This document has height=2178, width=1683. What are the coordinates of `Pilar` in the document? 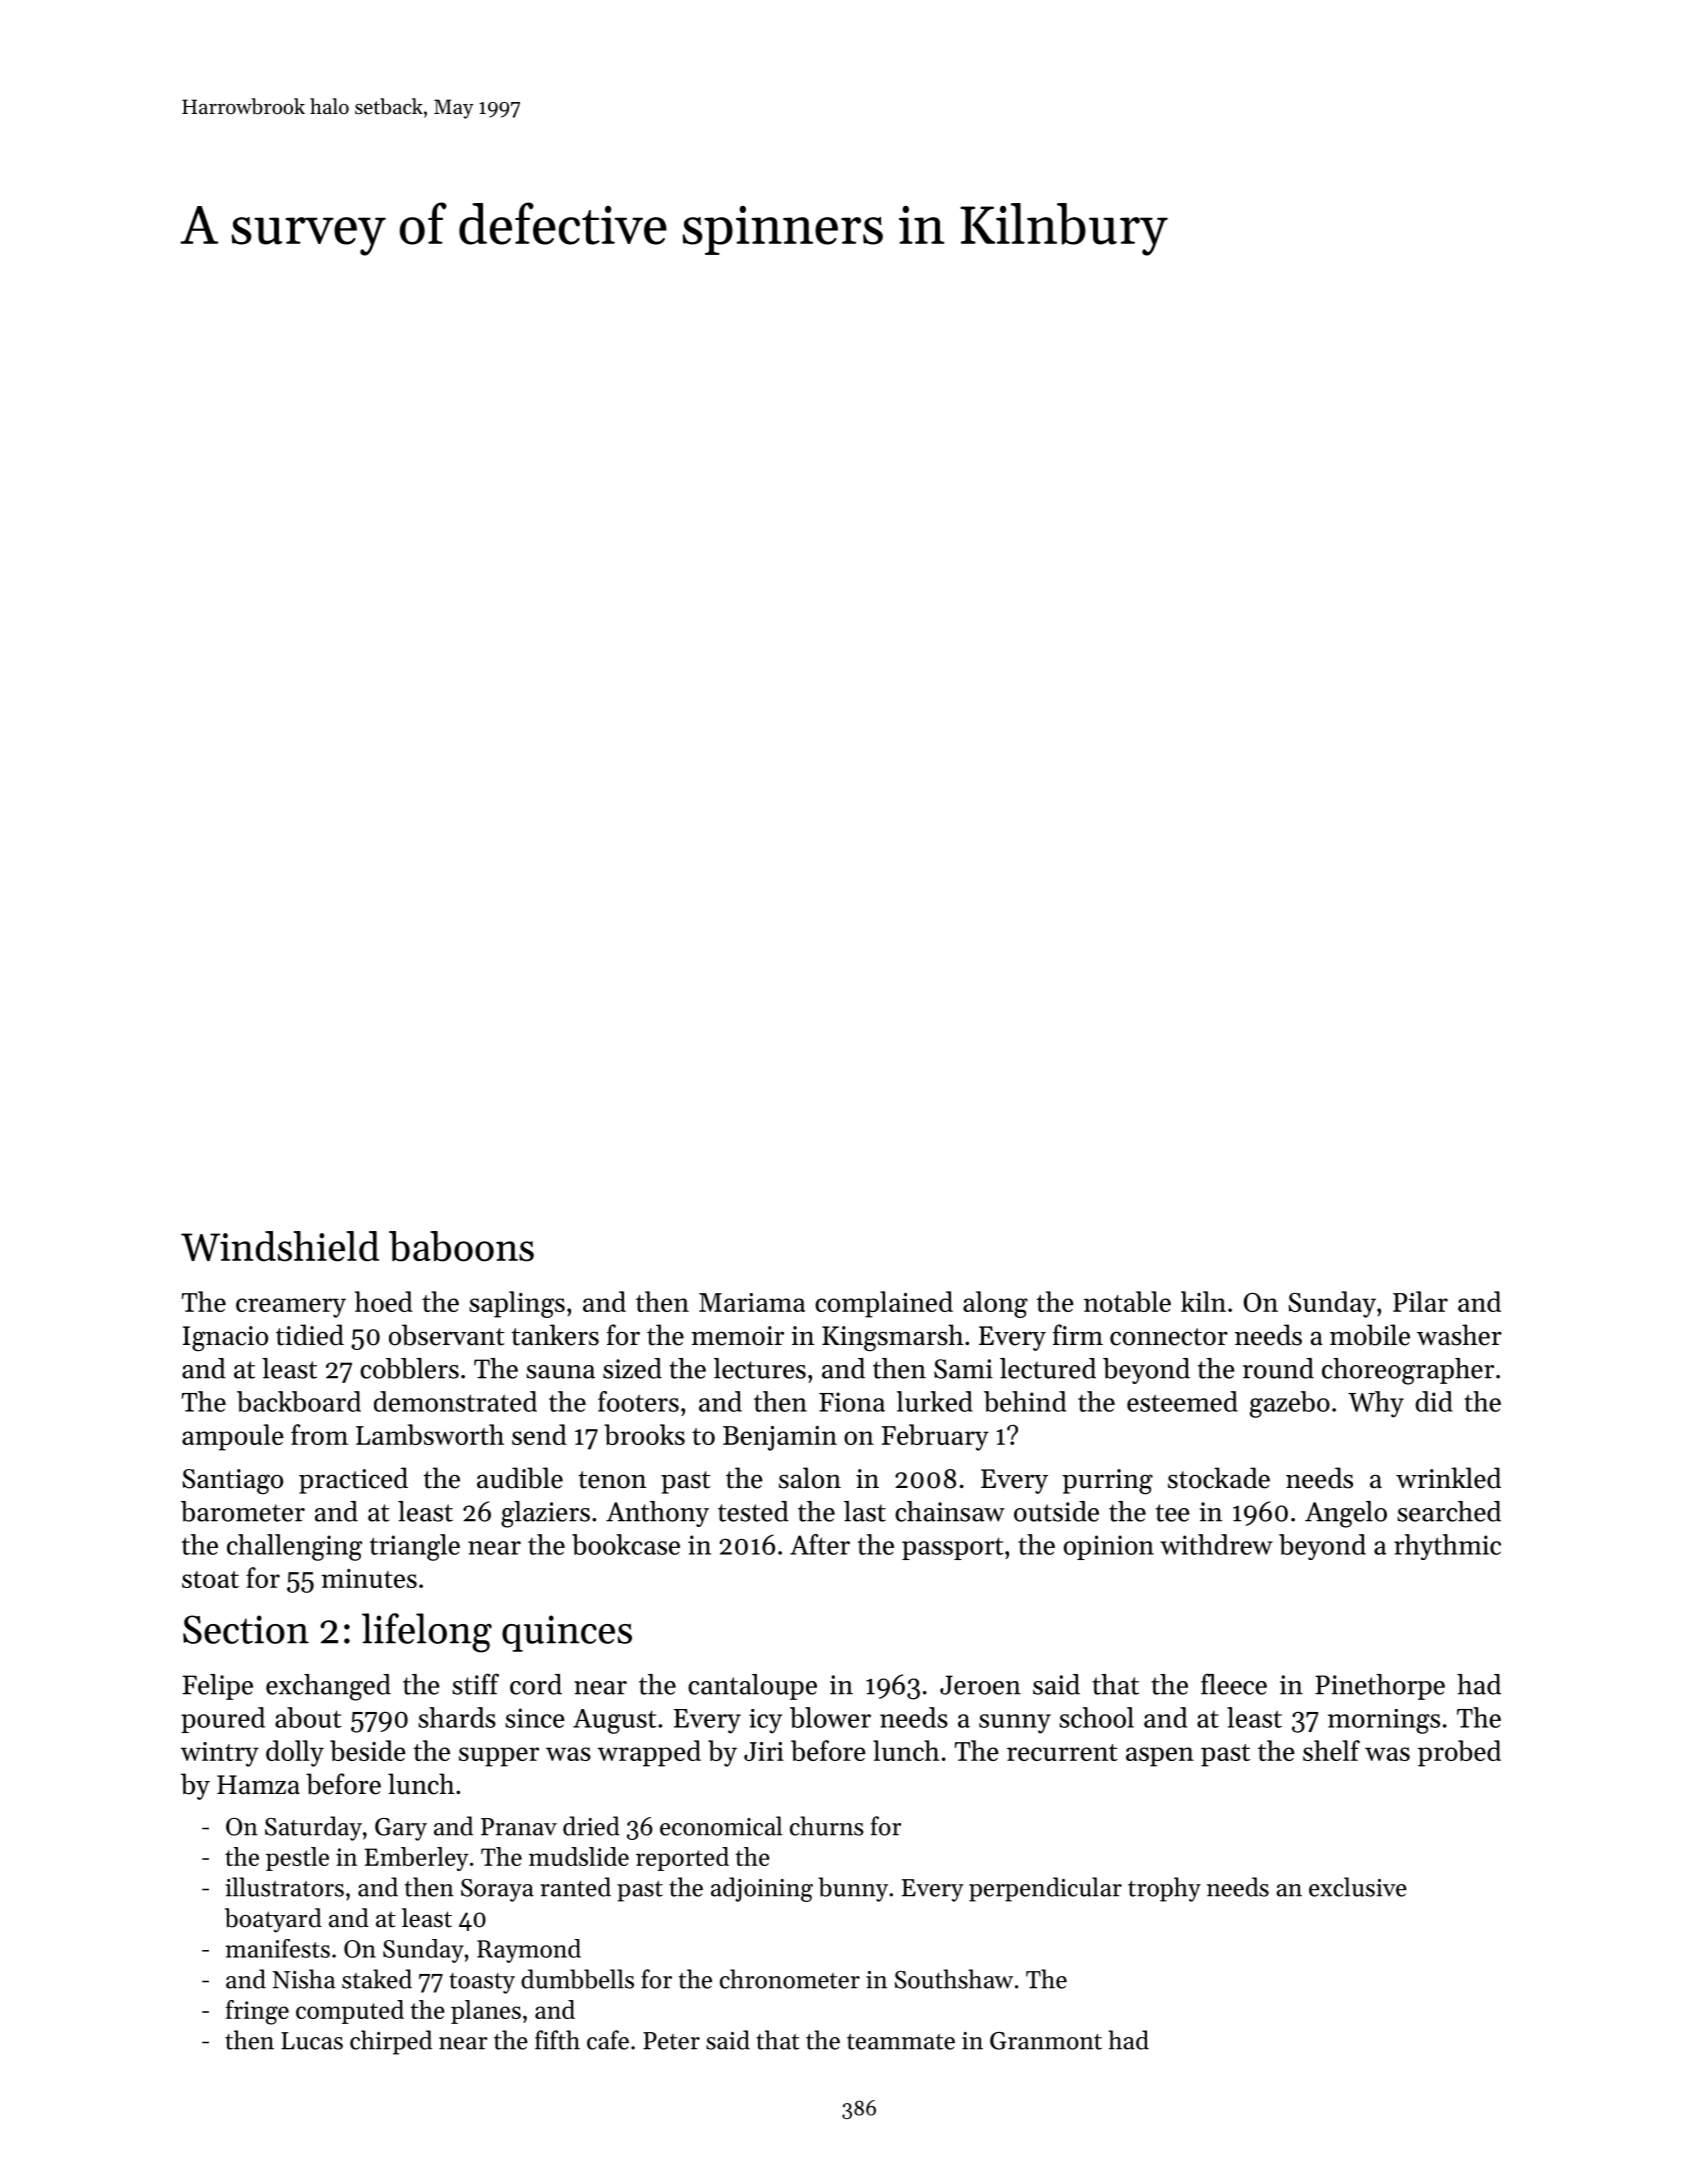 It's located at (1420, 1301).
